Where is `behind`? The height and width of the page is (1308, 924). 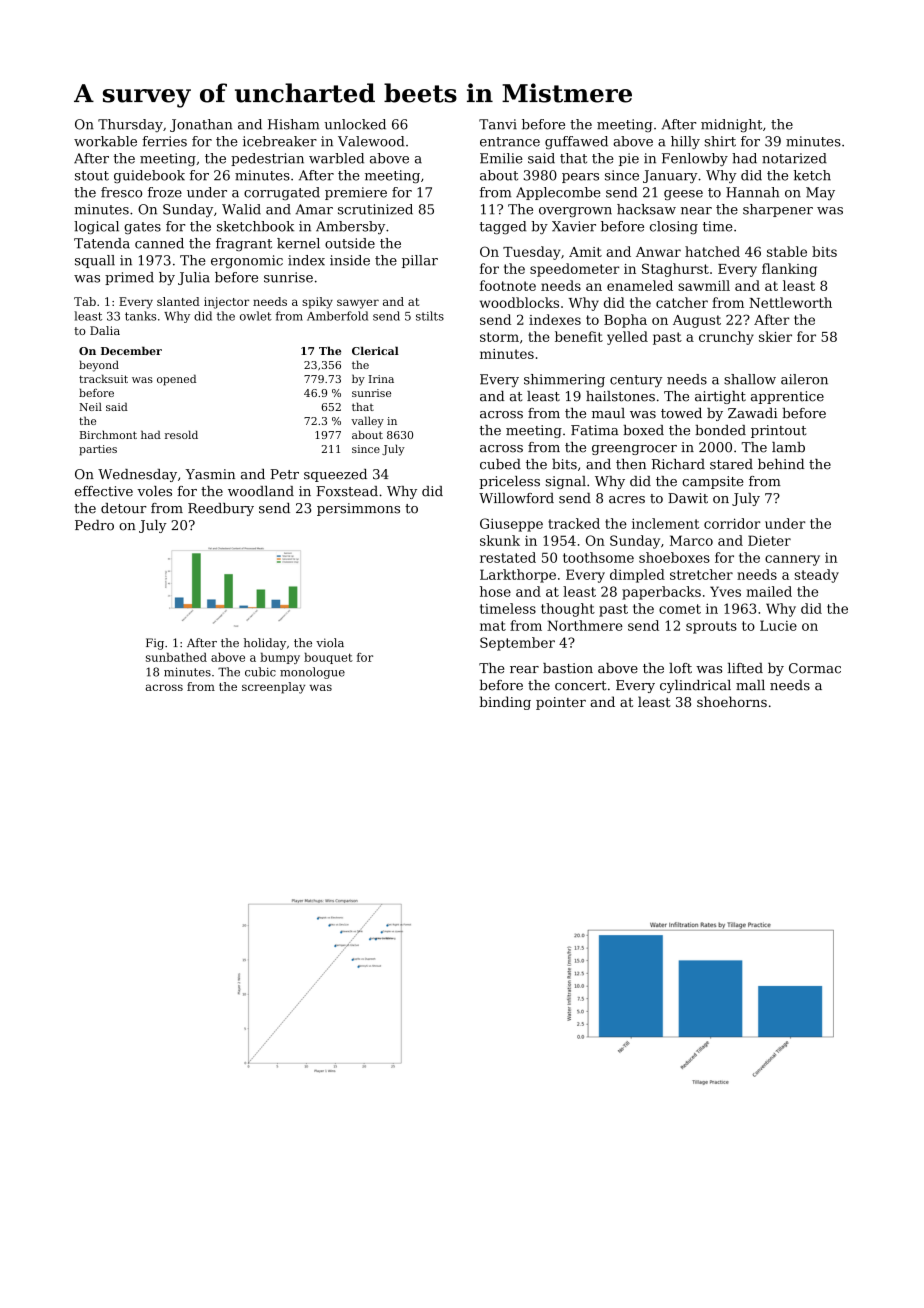
behind is located at coordinates (781, 464).
